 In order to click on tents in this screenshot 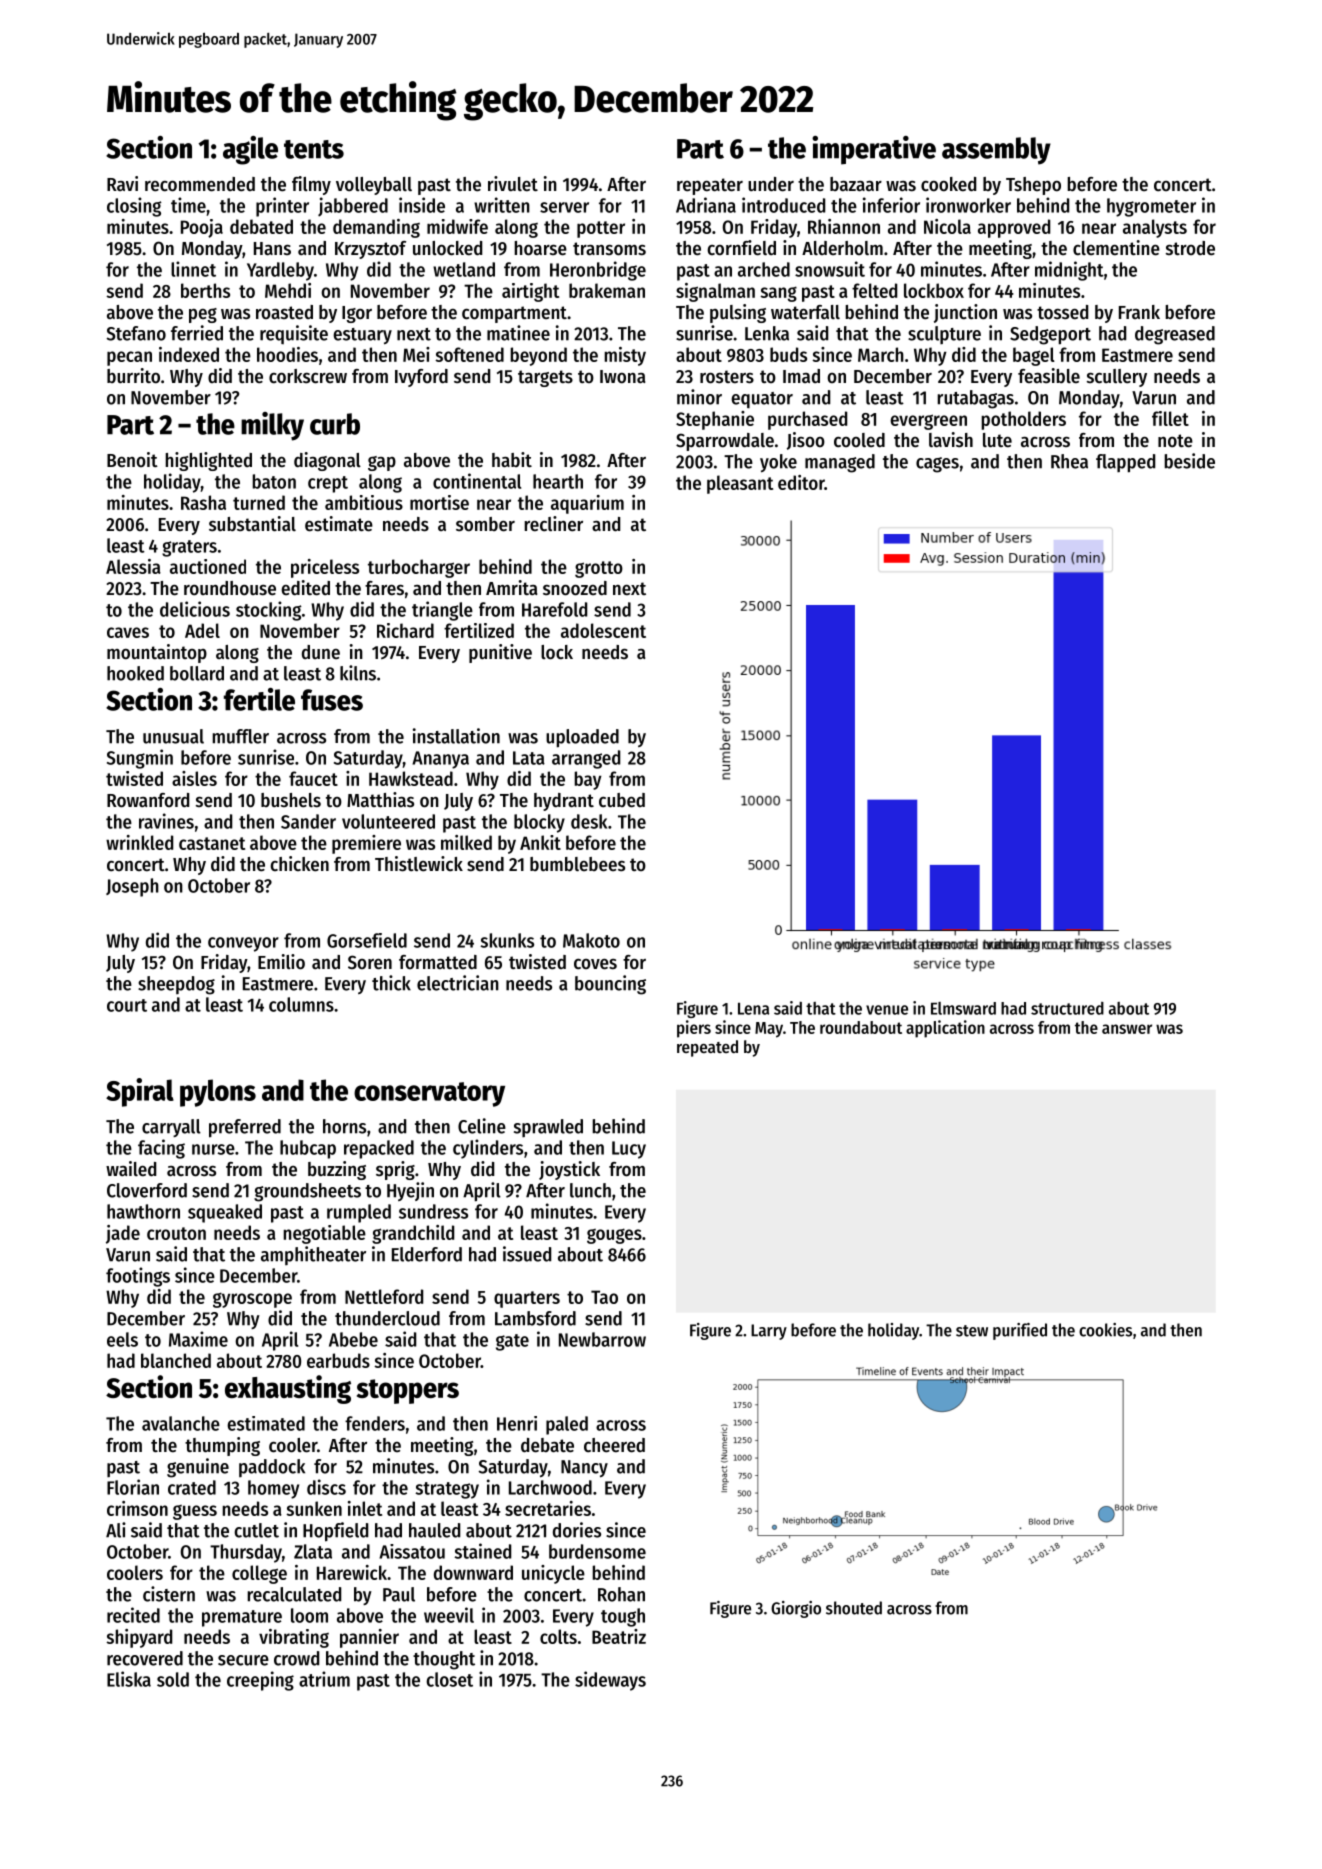, I will do `click(314, 149)`.
